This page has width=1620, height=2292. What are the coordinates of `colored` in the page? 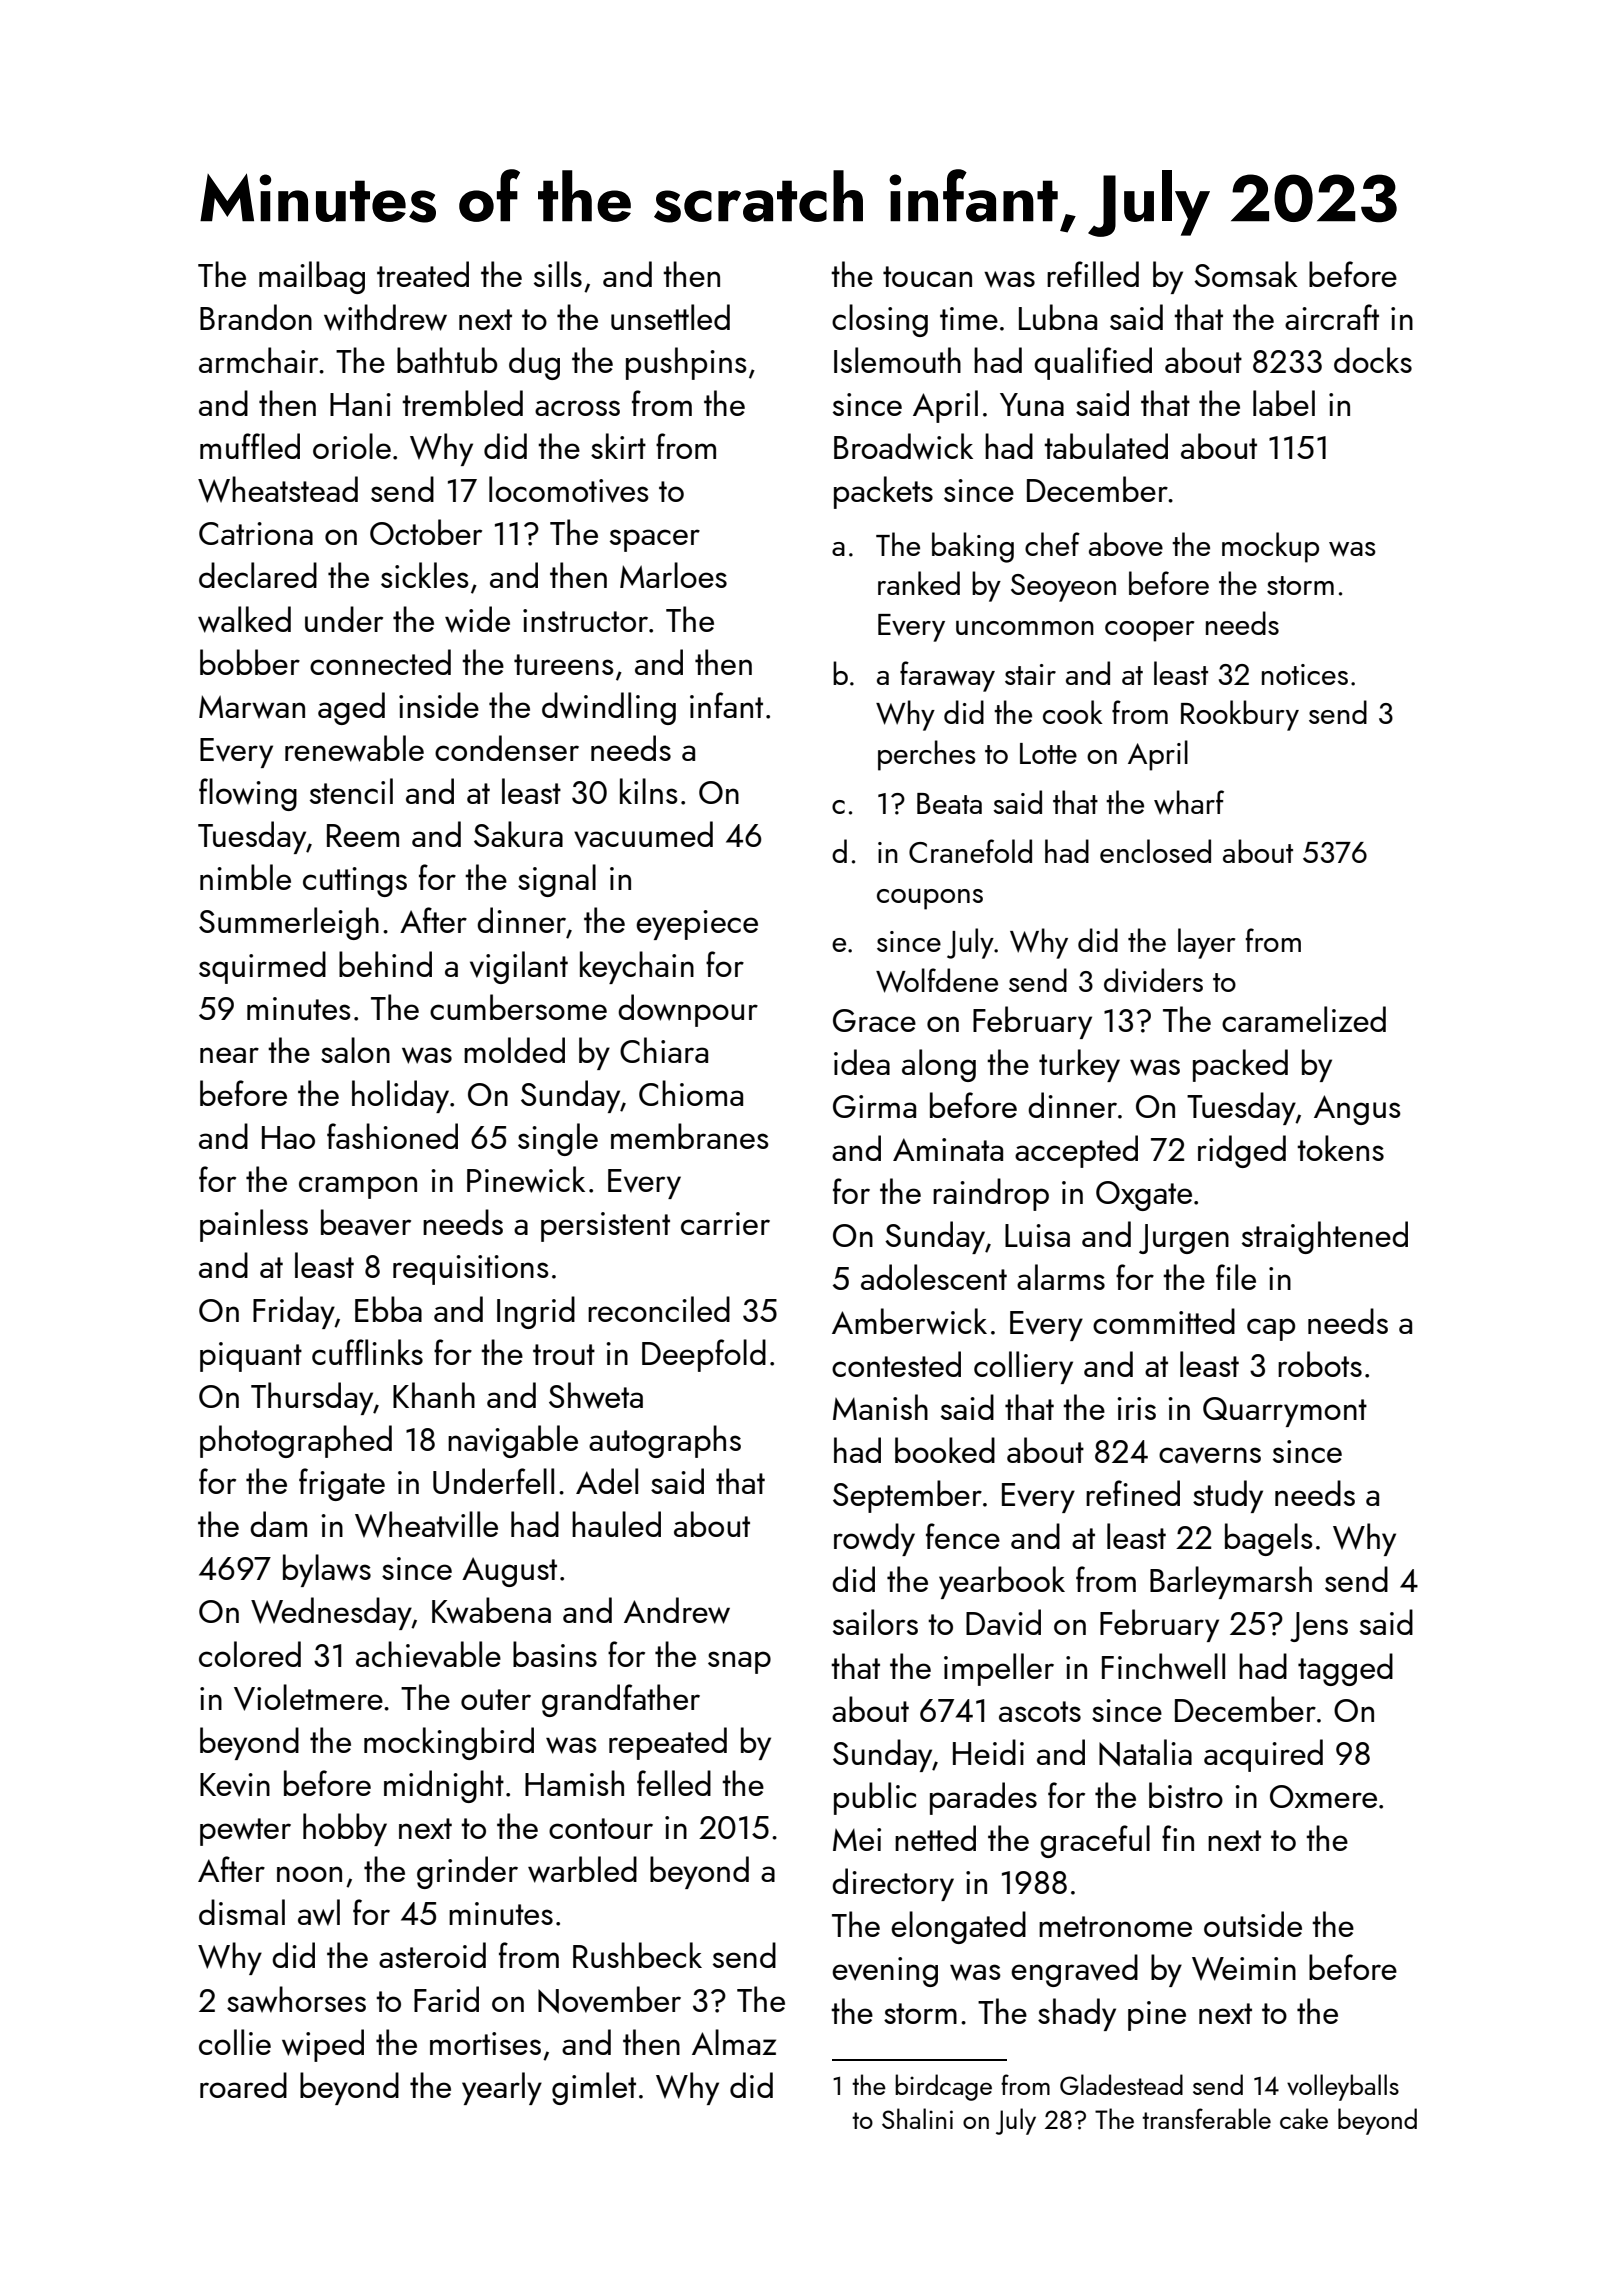 It's located at (250, 1654).
